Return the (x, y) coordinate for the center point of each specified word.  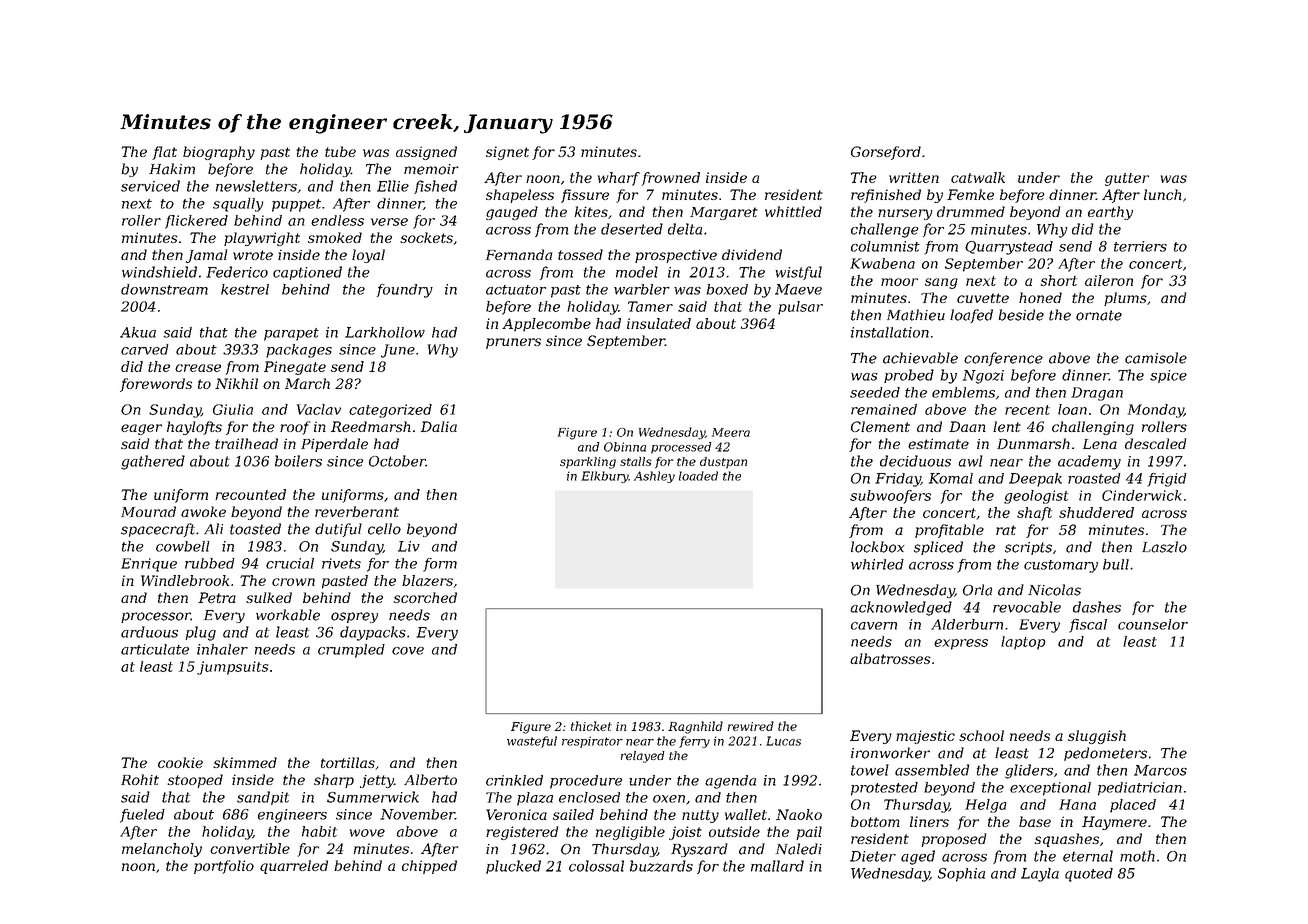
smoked (335, 237)
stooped (195, 781)
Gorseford (886, 153)
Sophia (961, 875)
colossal (596, 866)
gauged (512, 213)
